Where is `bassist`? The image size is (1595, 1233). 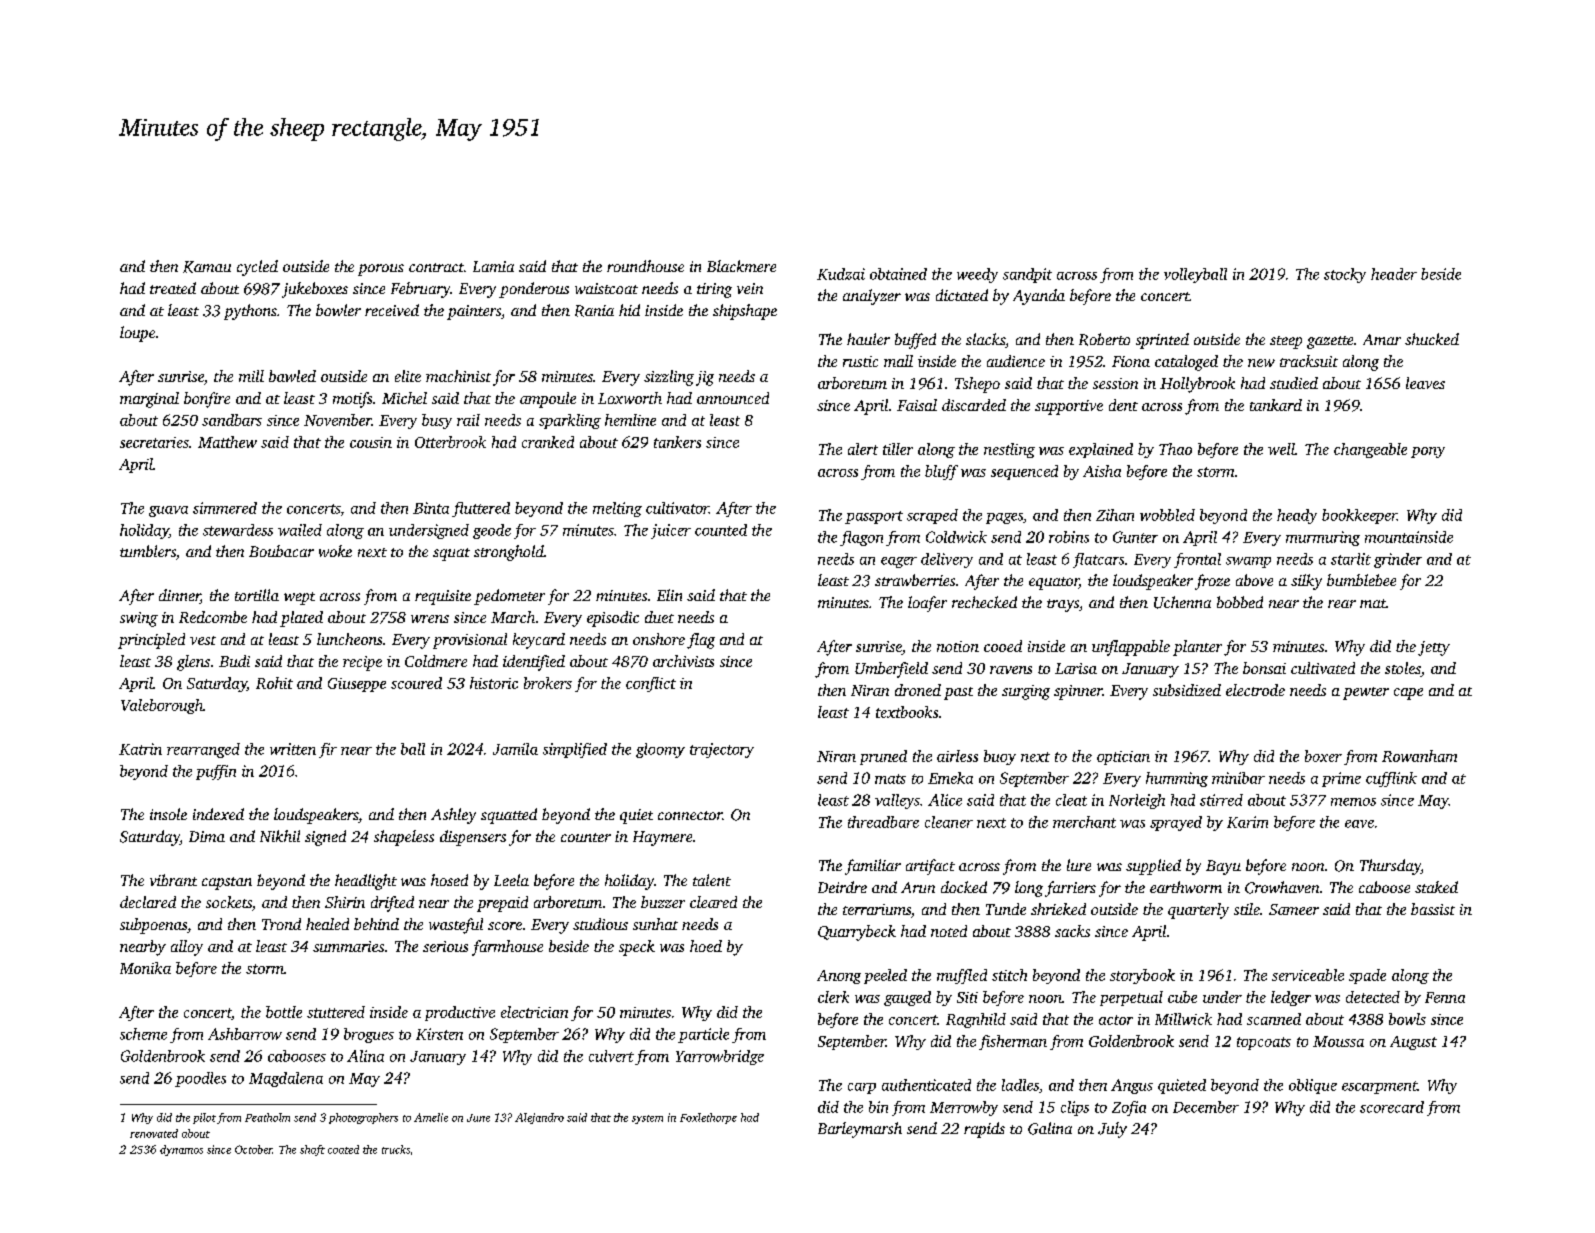 bassist is located at coordinates (1433, 909).
